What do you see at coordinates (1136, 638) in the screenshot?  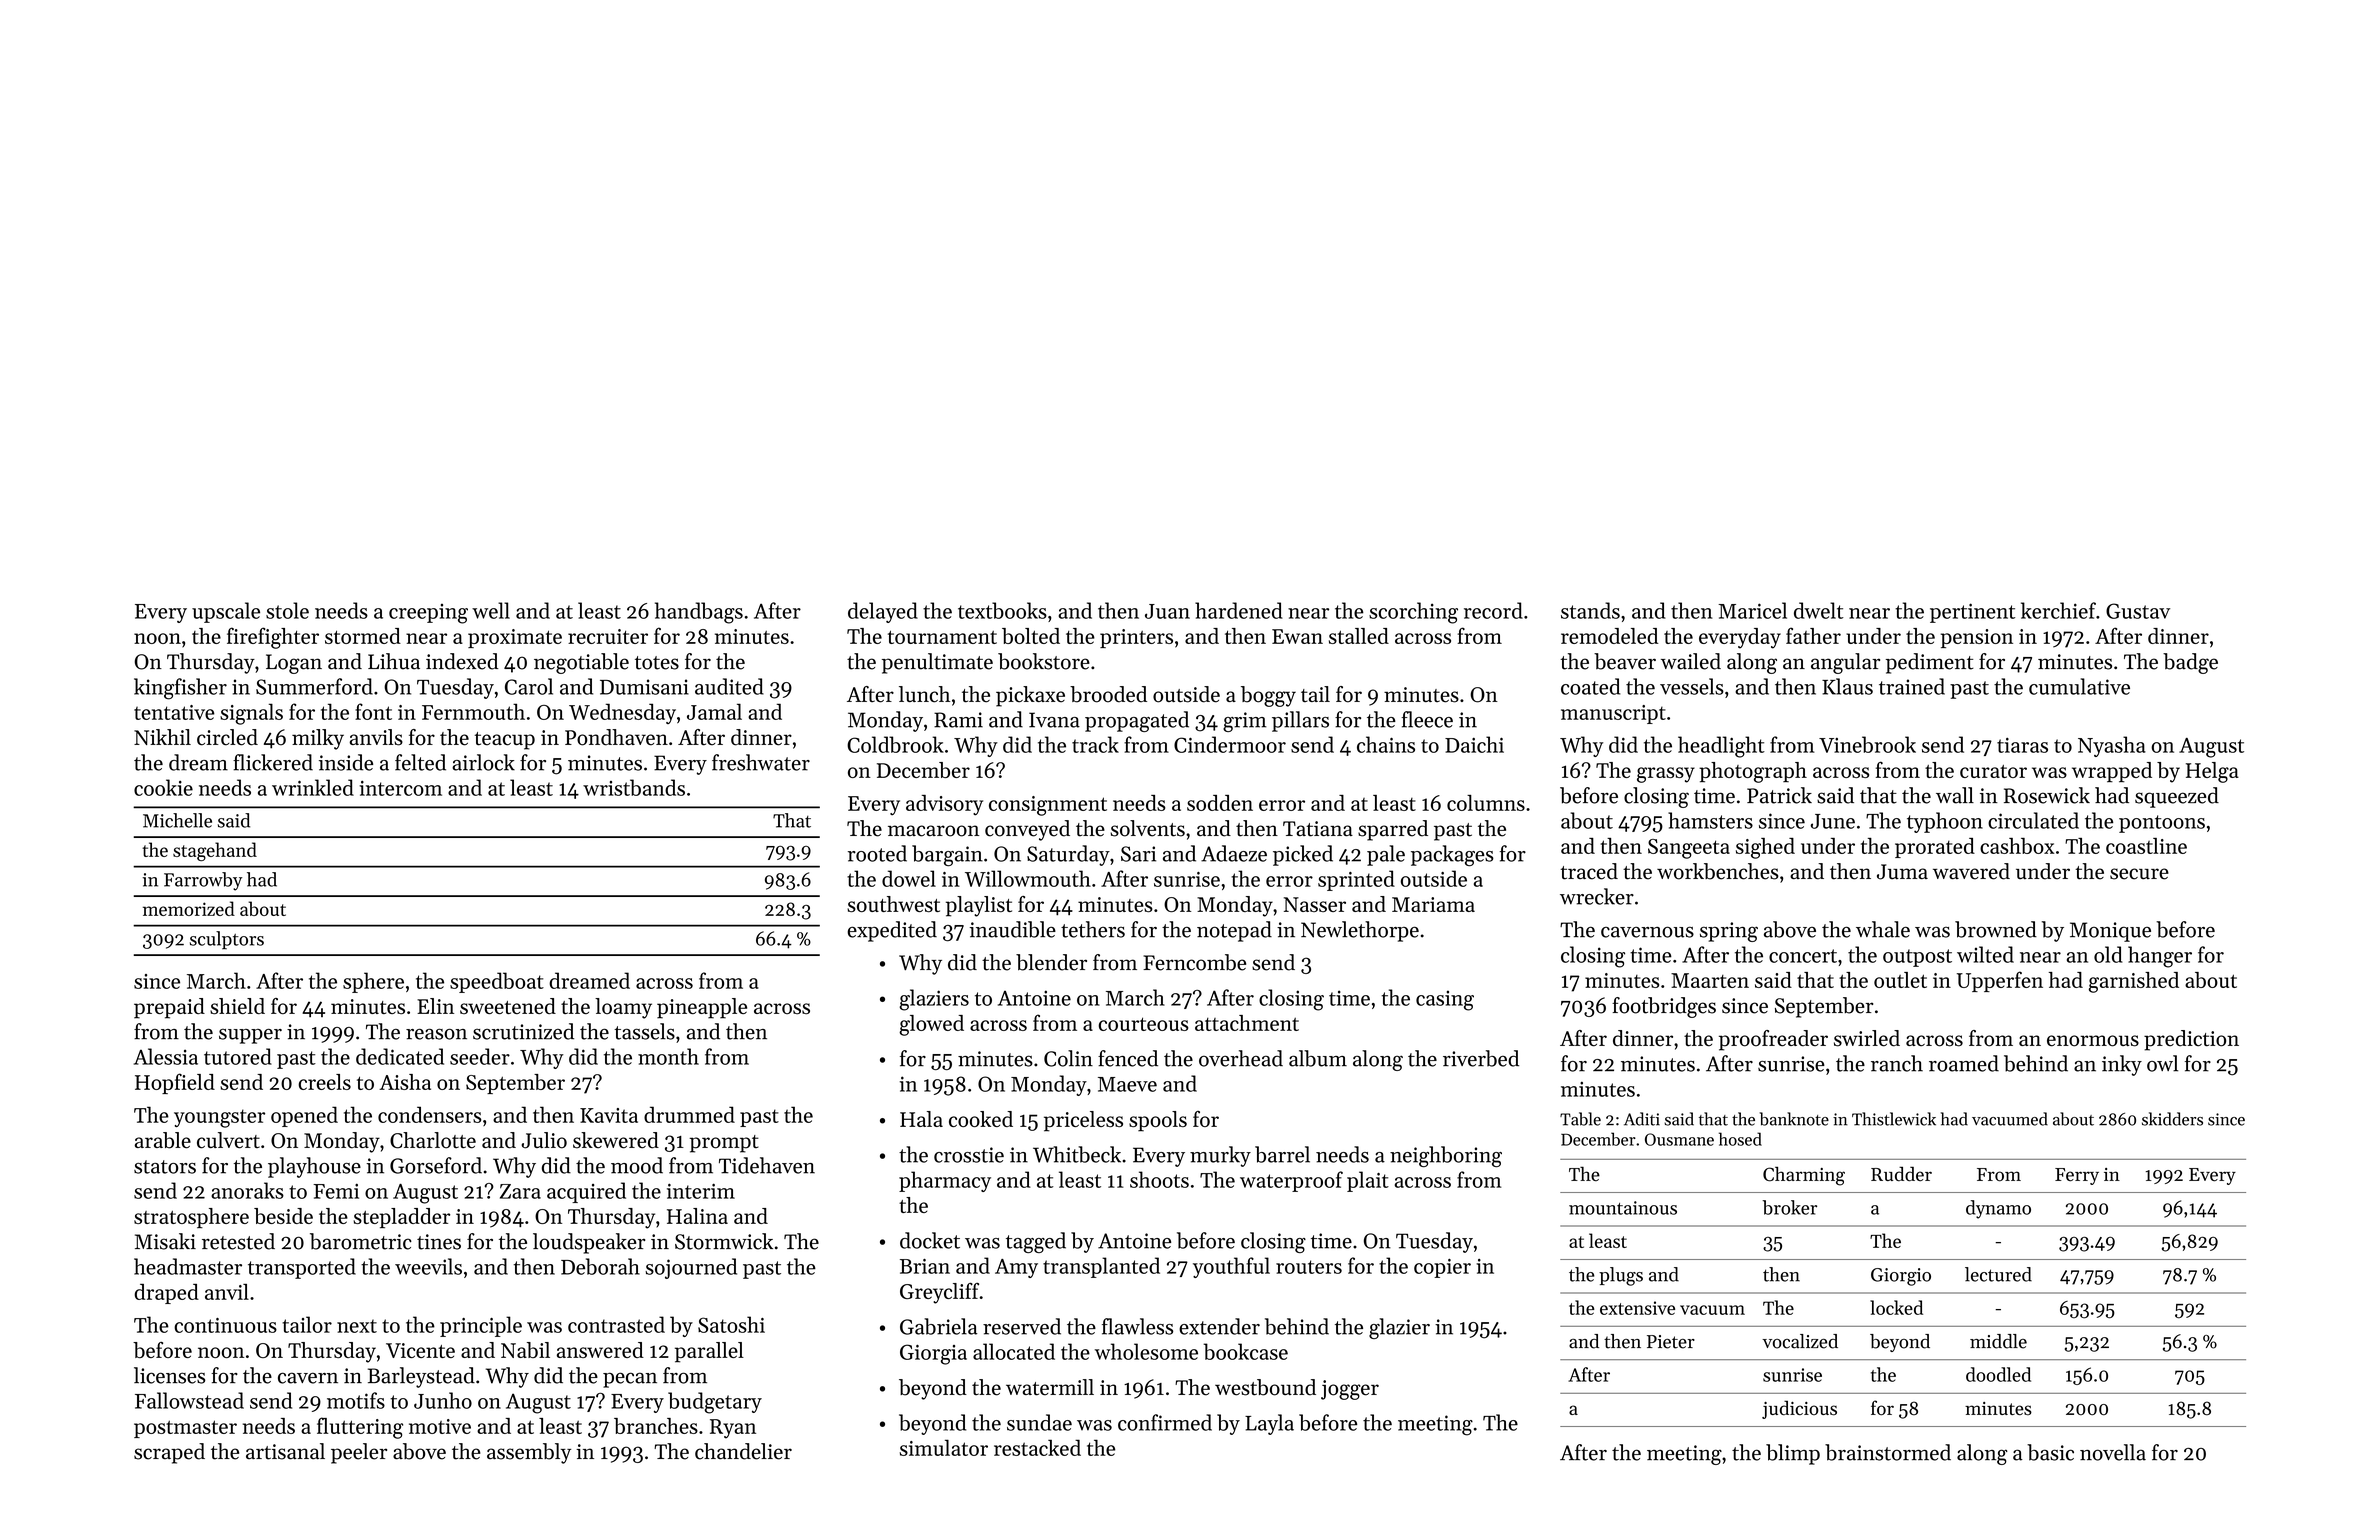 I see `printers` at bounding box center [1136, 638].
